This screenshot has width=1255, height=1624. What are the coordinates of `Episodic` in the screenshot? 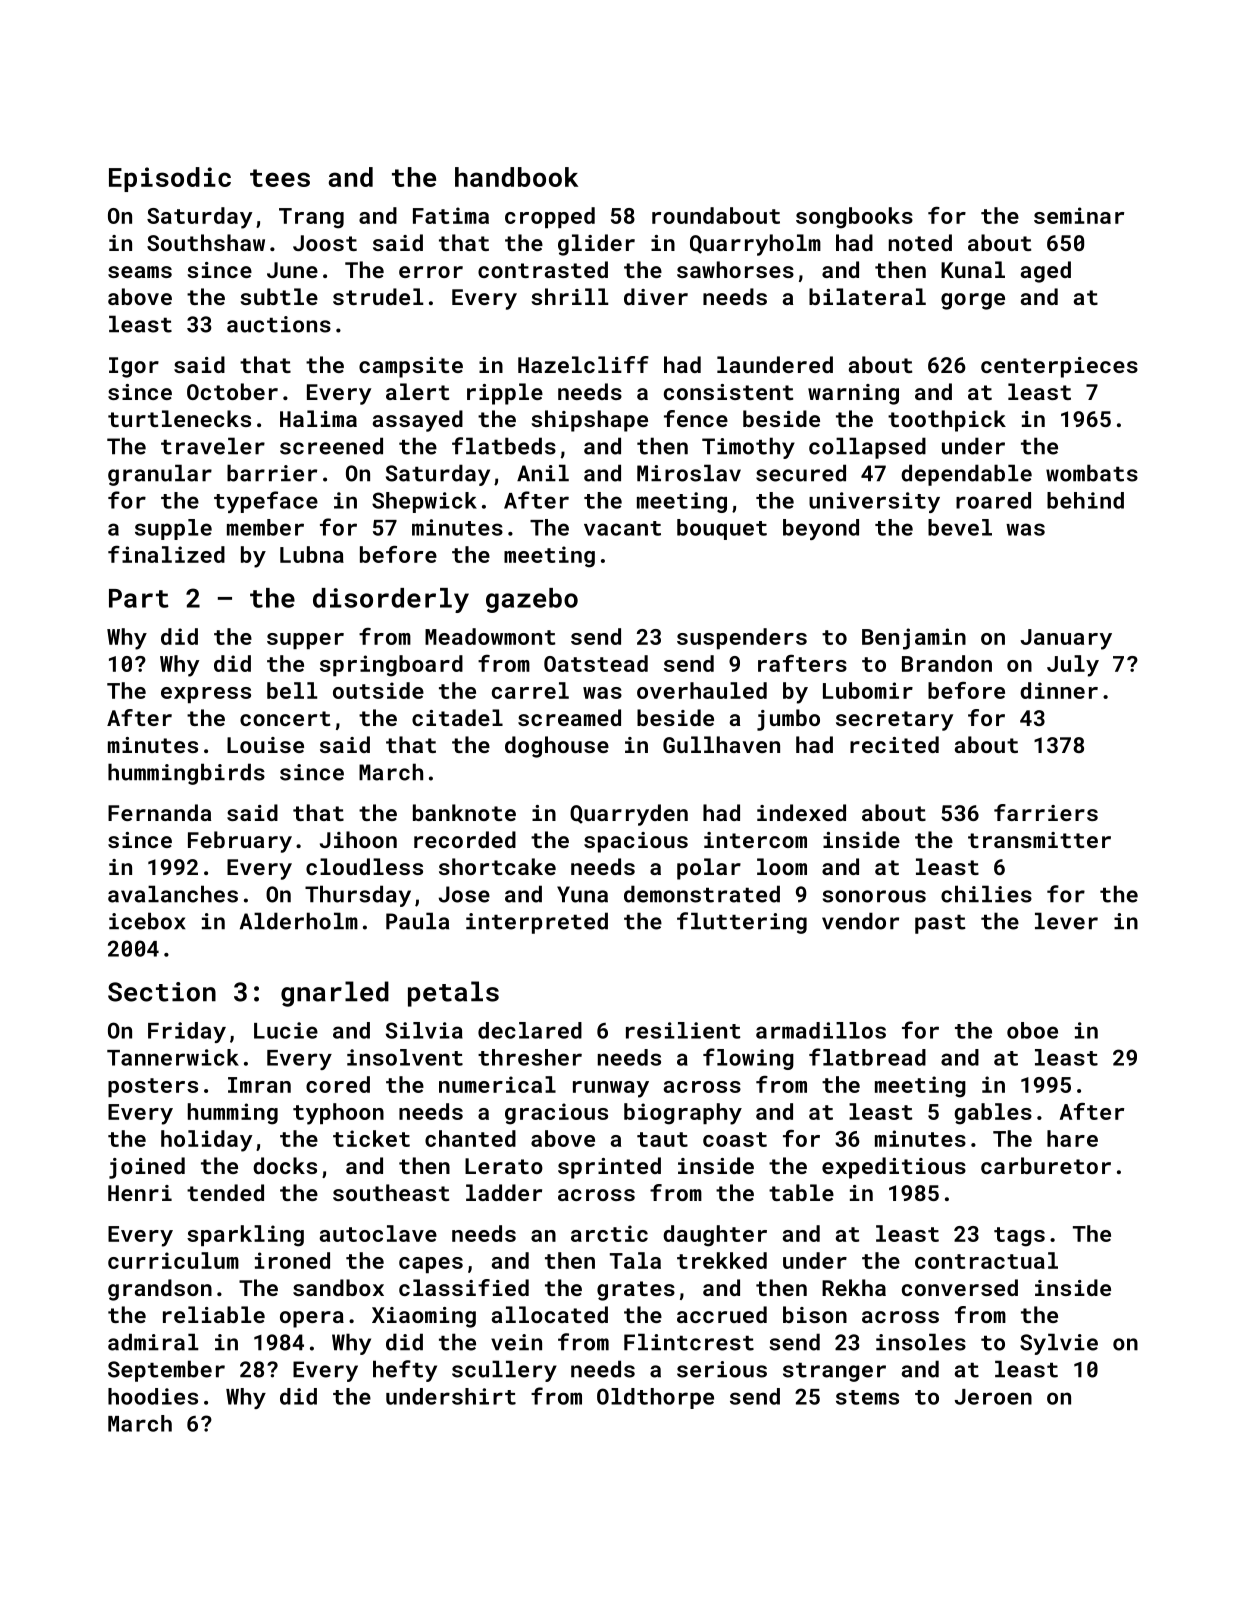 It's located at (170, 179).
